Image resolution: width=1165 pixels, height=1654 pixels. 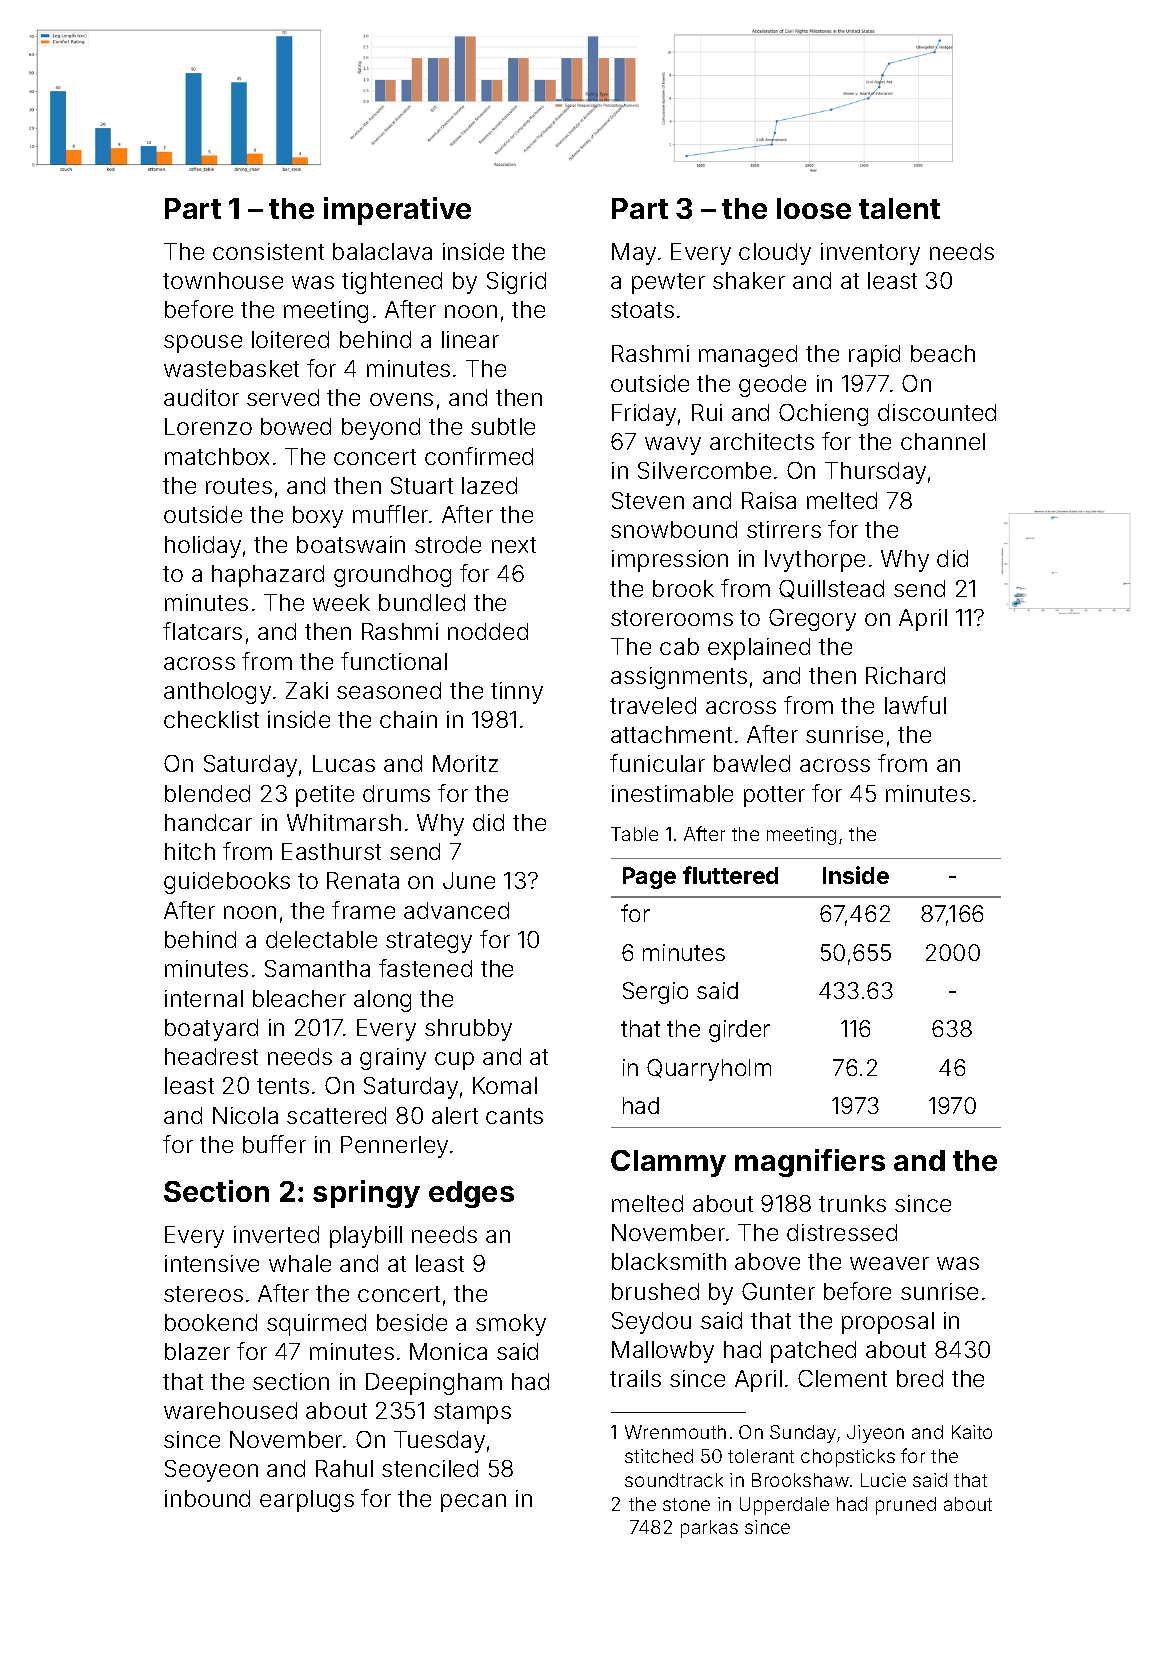 I want to click on flatcars, so click(x=202, y=631).
